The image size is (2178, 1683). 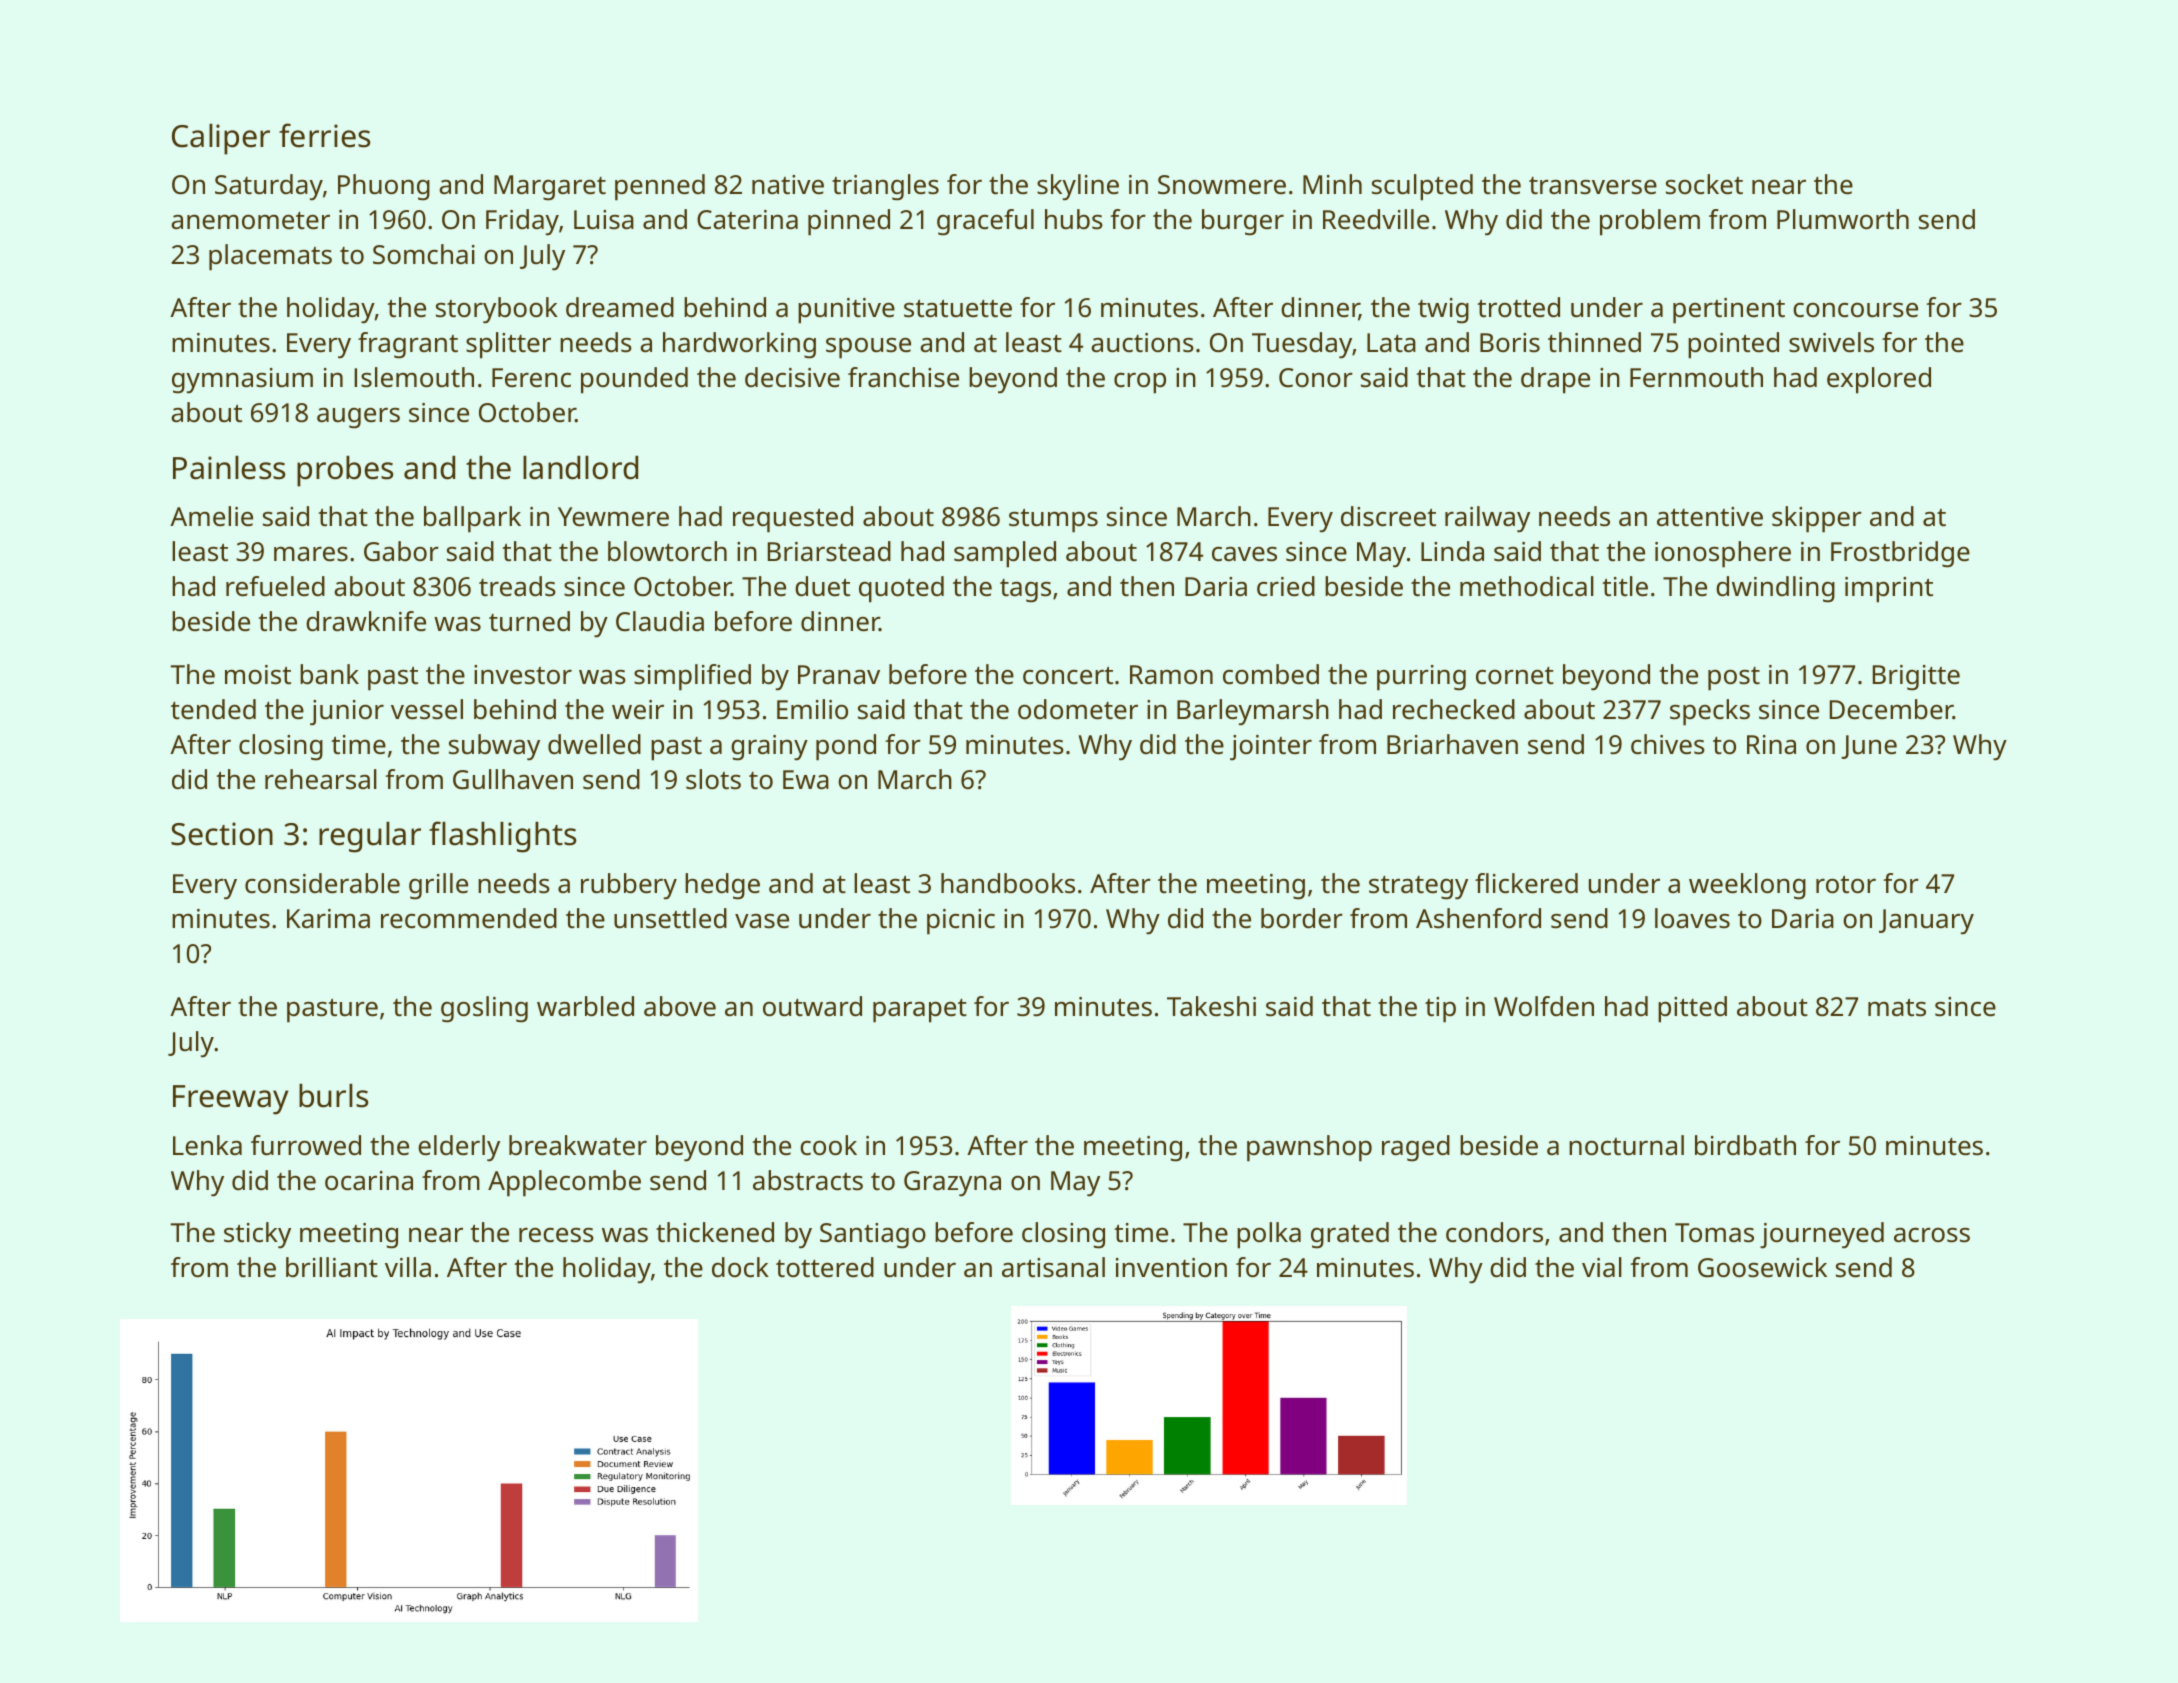 What do you see at coordinates (812, 709) in the screenshot?
I see `Emilio` at bounding box center [812, 709].
